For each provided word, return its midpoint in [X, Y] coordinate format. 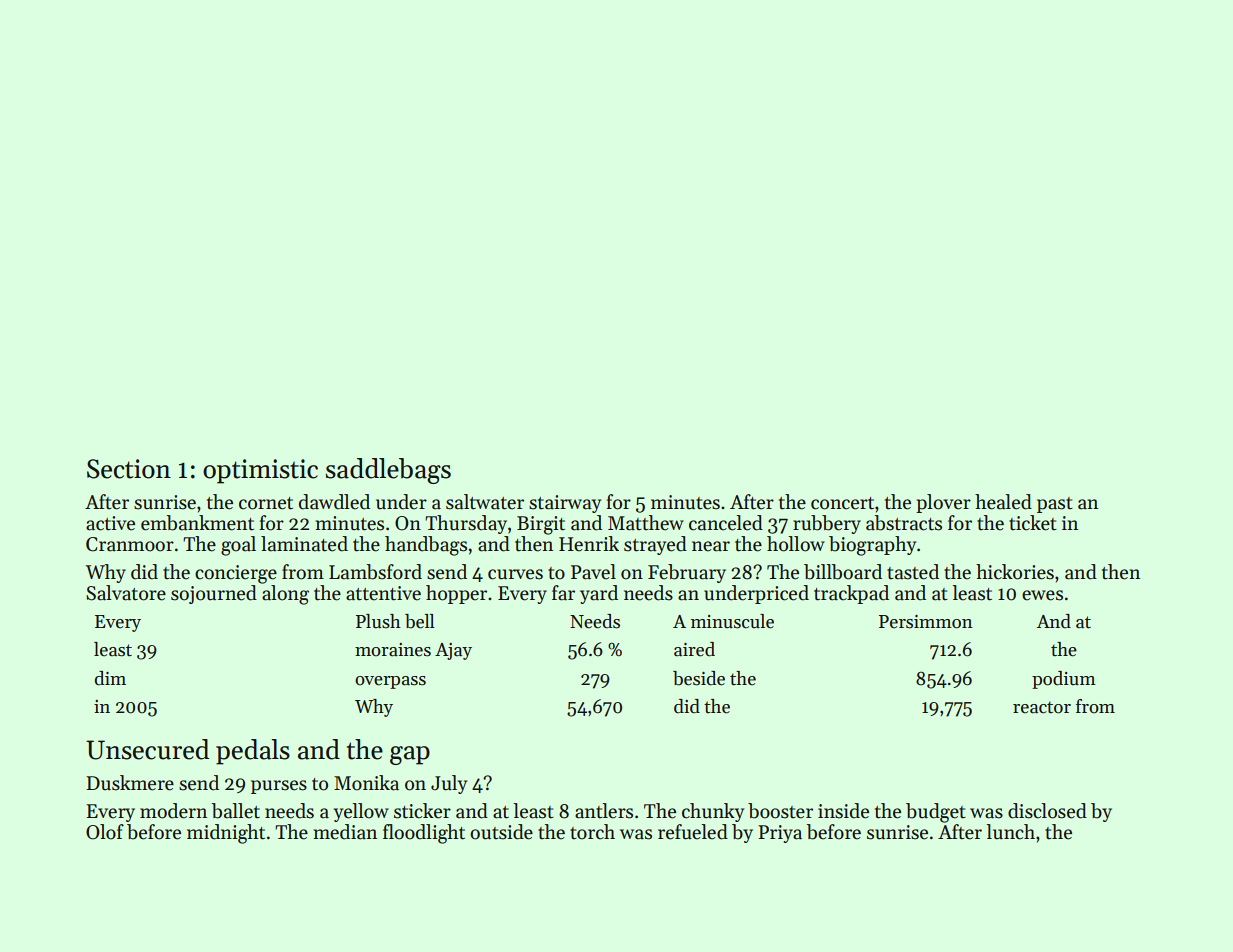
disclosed [1047, 811]
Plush [378, 621]
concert [842, 503]
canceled [726, 523]
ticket [1033, 523]
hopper [456, 594]
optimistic [260, 471]
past [1055, 505]
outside [501, 832]
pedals [253, 752]
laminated [304, 544]
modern [173, 811]
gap [410, 755]
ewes [1042, 595]
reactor [1042, 707]
